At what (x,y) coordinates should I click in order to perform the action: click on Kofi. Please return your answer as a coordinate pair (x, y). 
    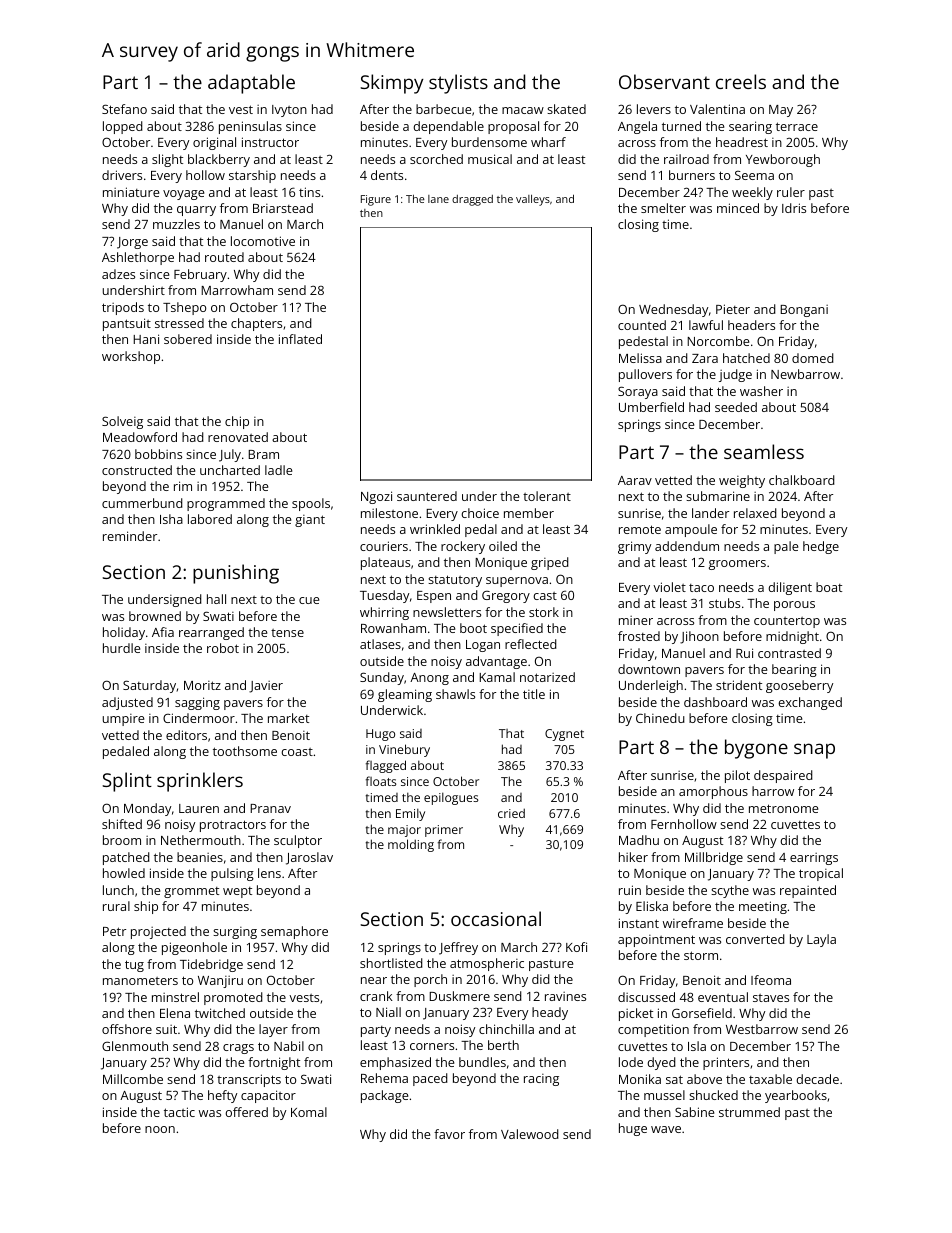
    Looking at the image, I should click on (576, 947).
